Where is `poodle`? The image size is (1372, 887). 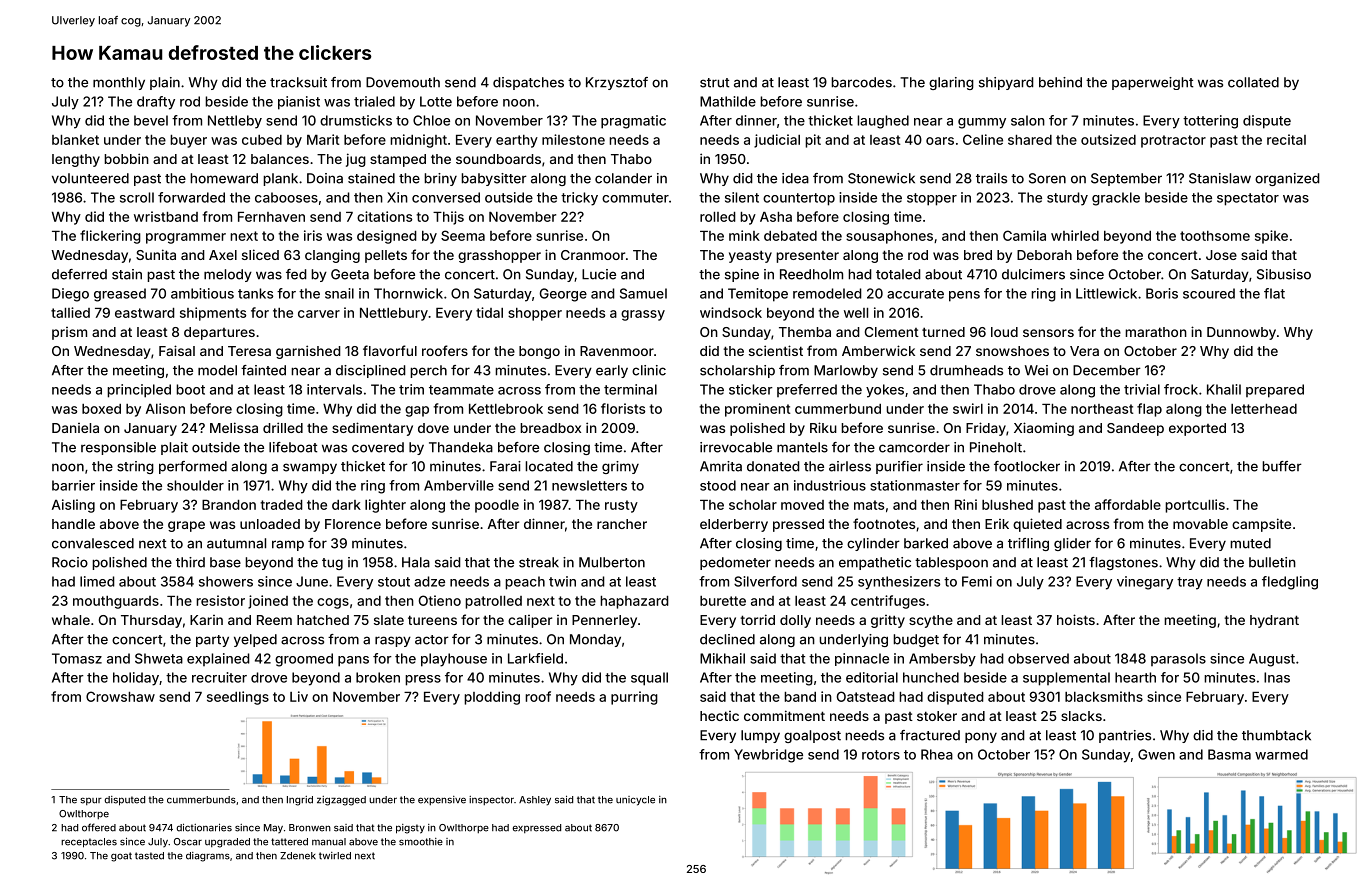
poodle is located at coordinates (497, 506).
